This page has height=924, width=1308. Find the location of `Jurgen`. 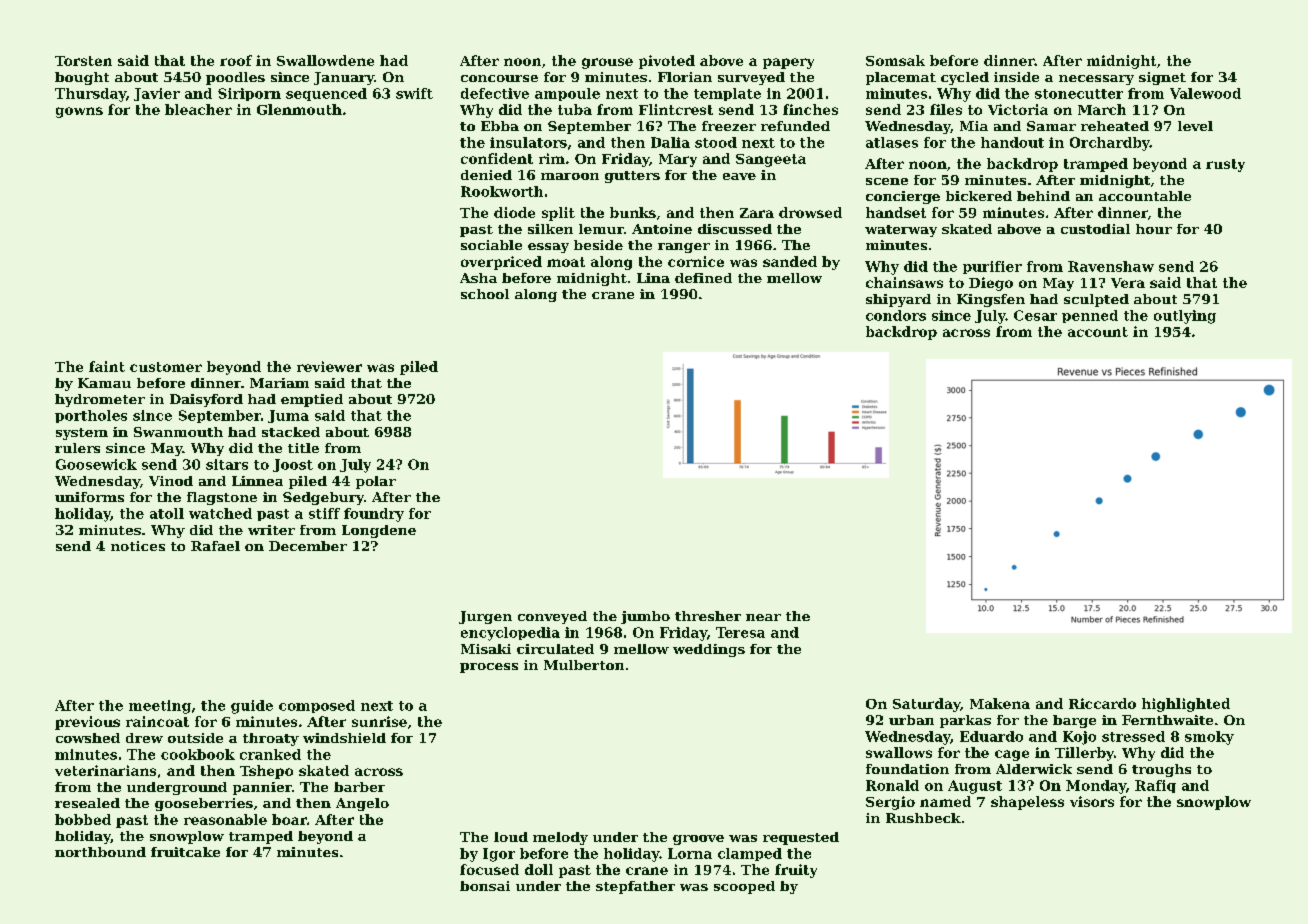

Jurgen is located at coordinates (485, 617).
